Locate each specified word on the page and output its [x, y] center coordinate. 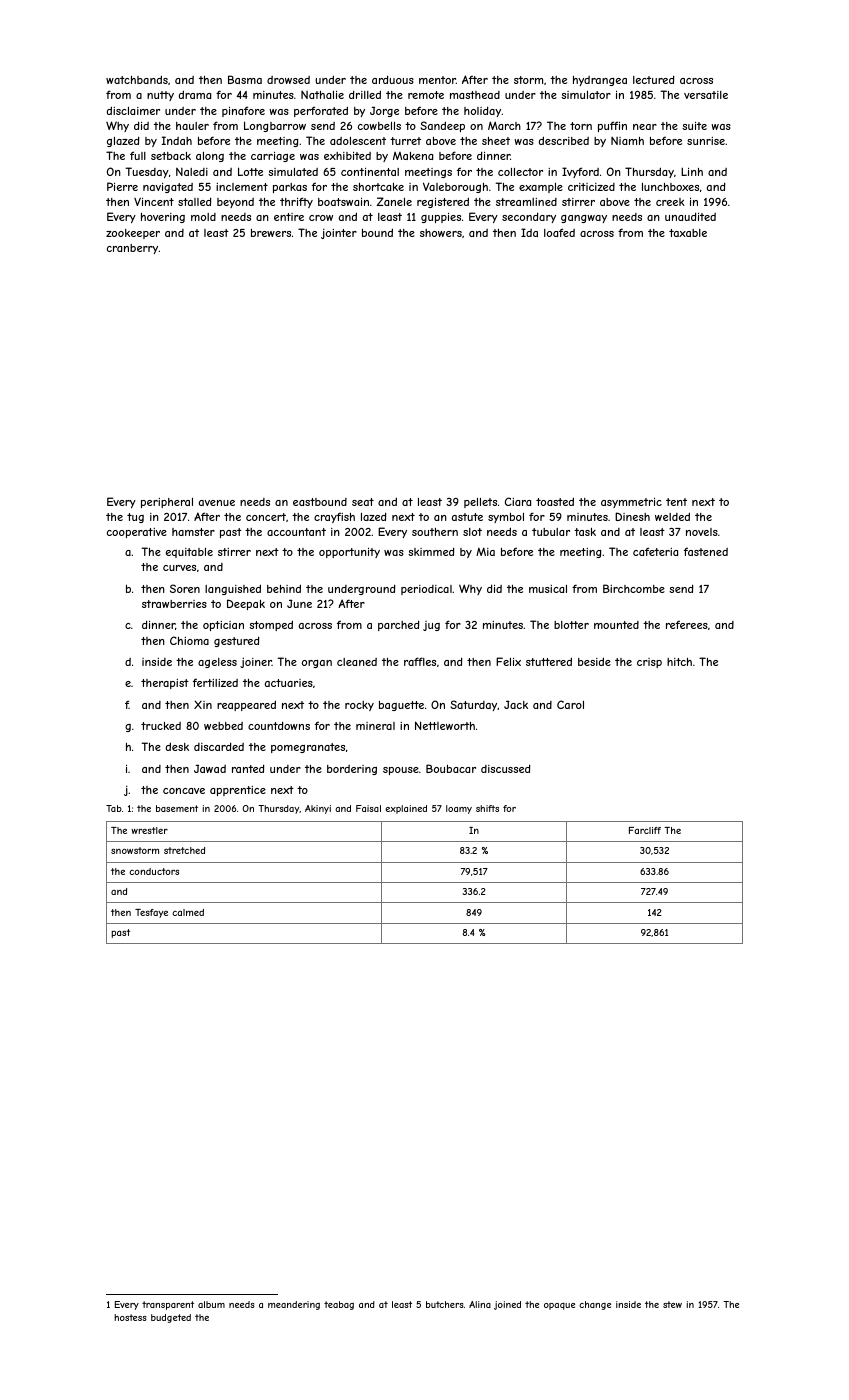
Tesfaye [151, 913]
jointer [339, 233]
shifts [487, 808]
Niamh [627, 141]
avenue [217, 503]
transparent [168, 1305]
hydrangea [600, 81]
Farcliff [645, 830]
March [504, 125]
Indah [177, 140]
